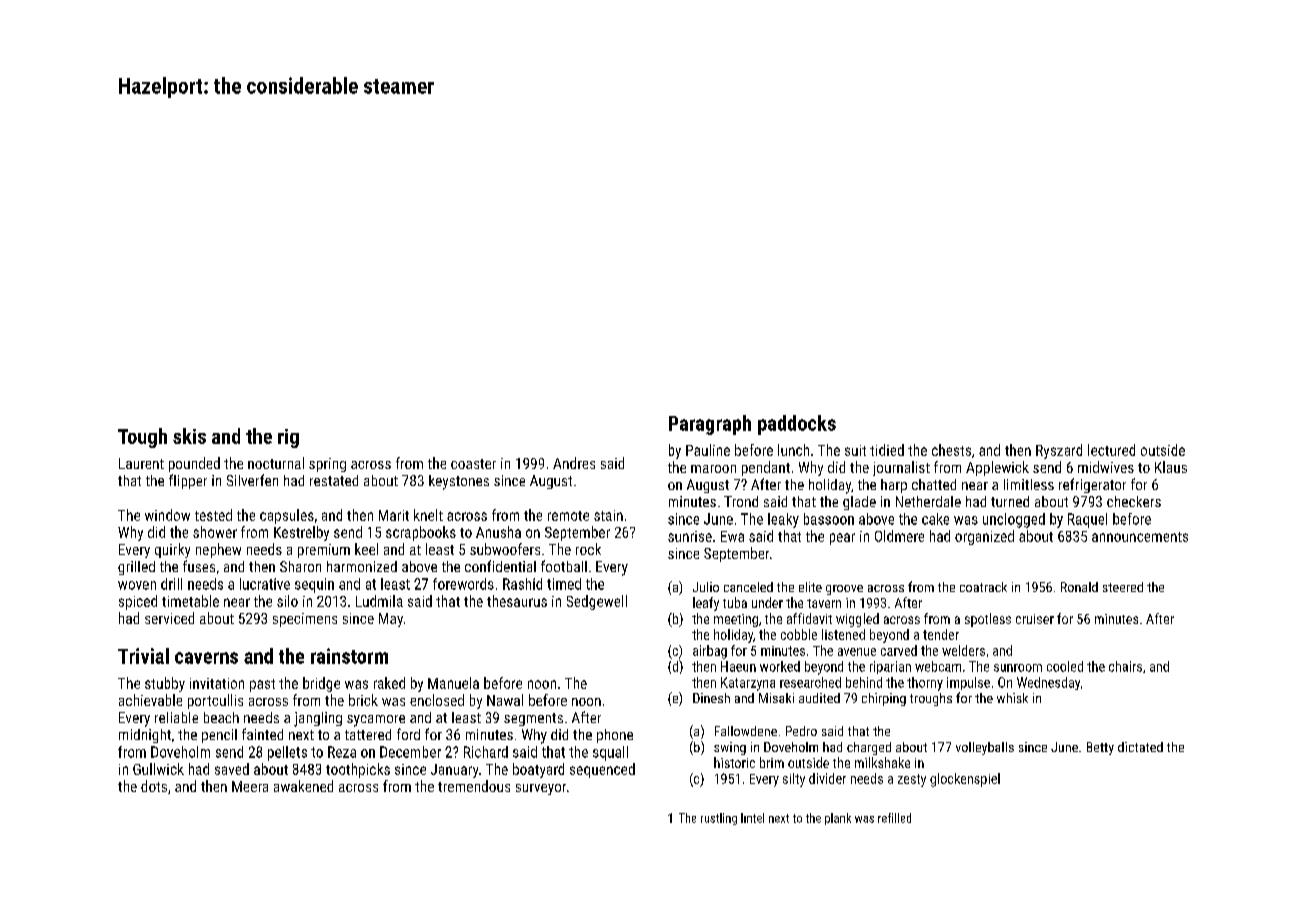 This screenshot has width=1308, height=924. I want to click on Paragraph, so click(710, 425).
